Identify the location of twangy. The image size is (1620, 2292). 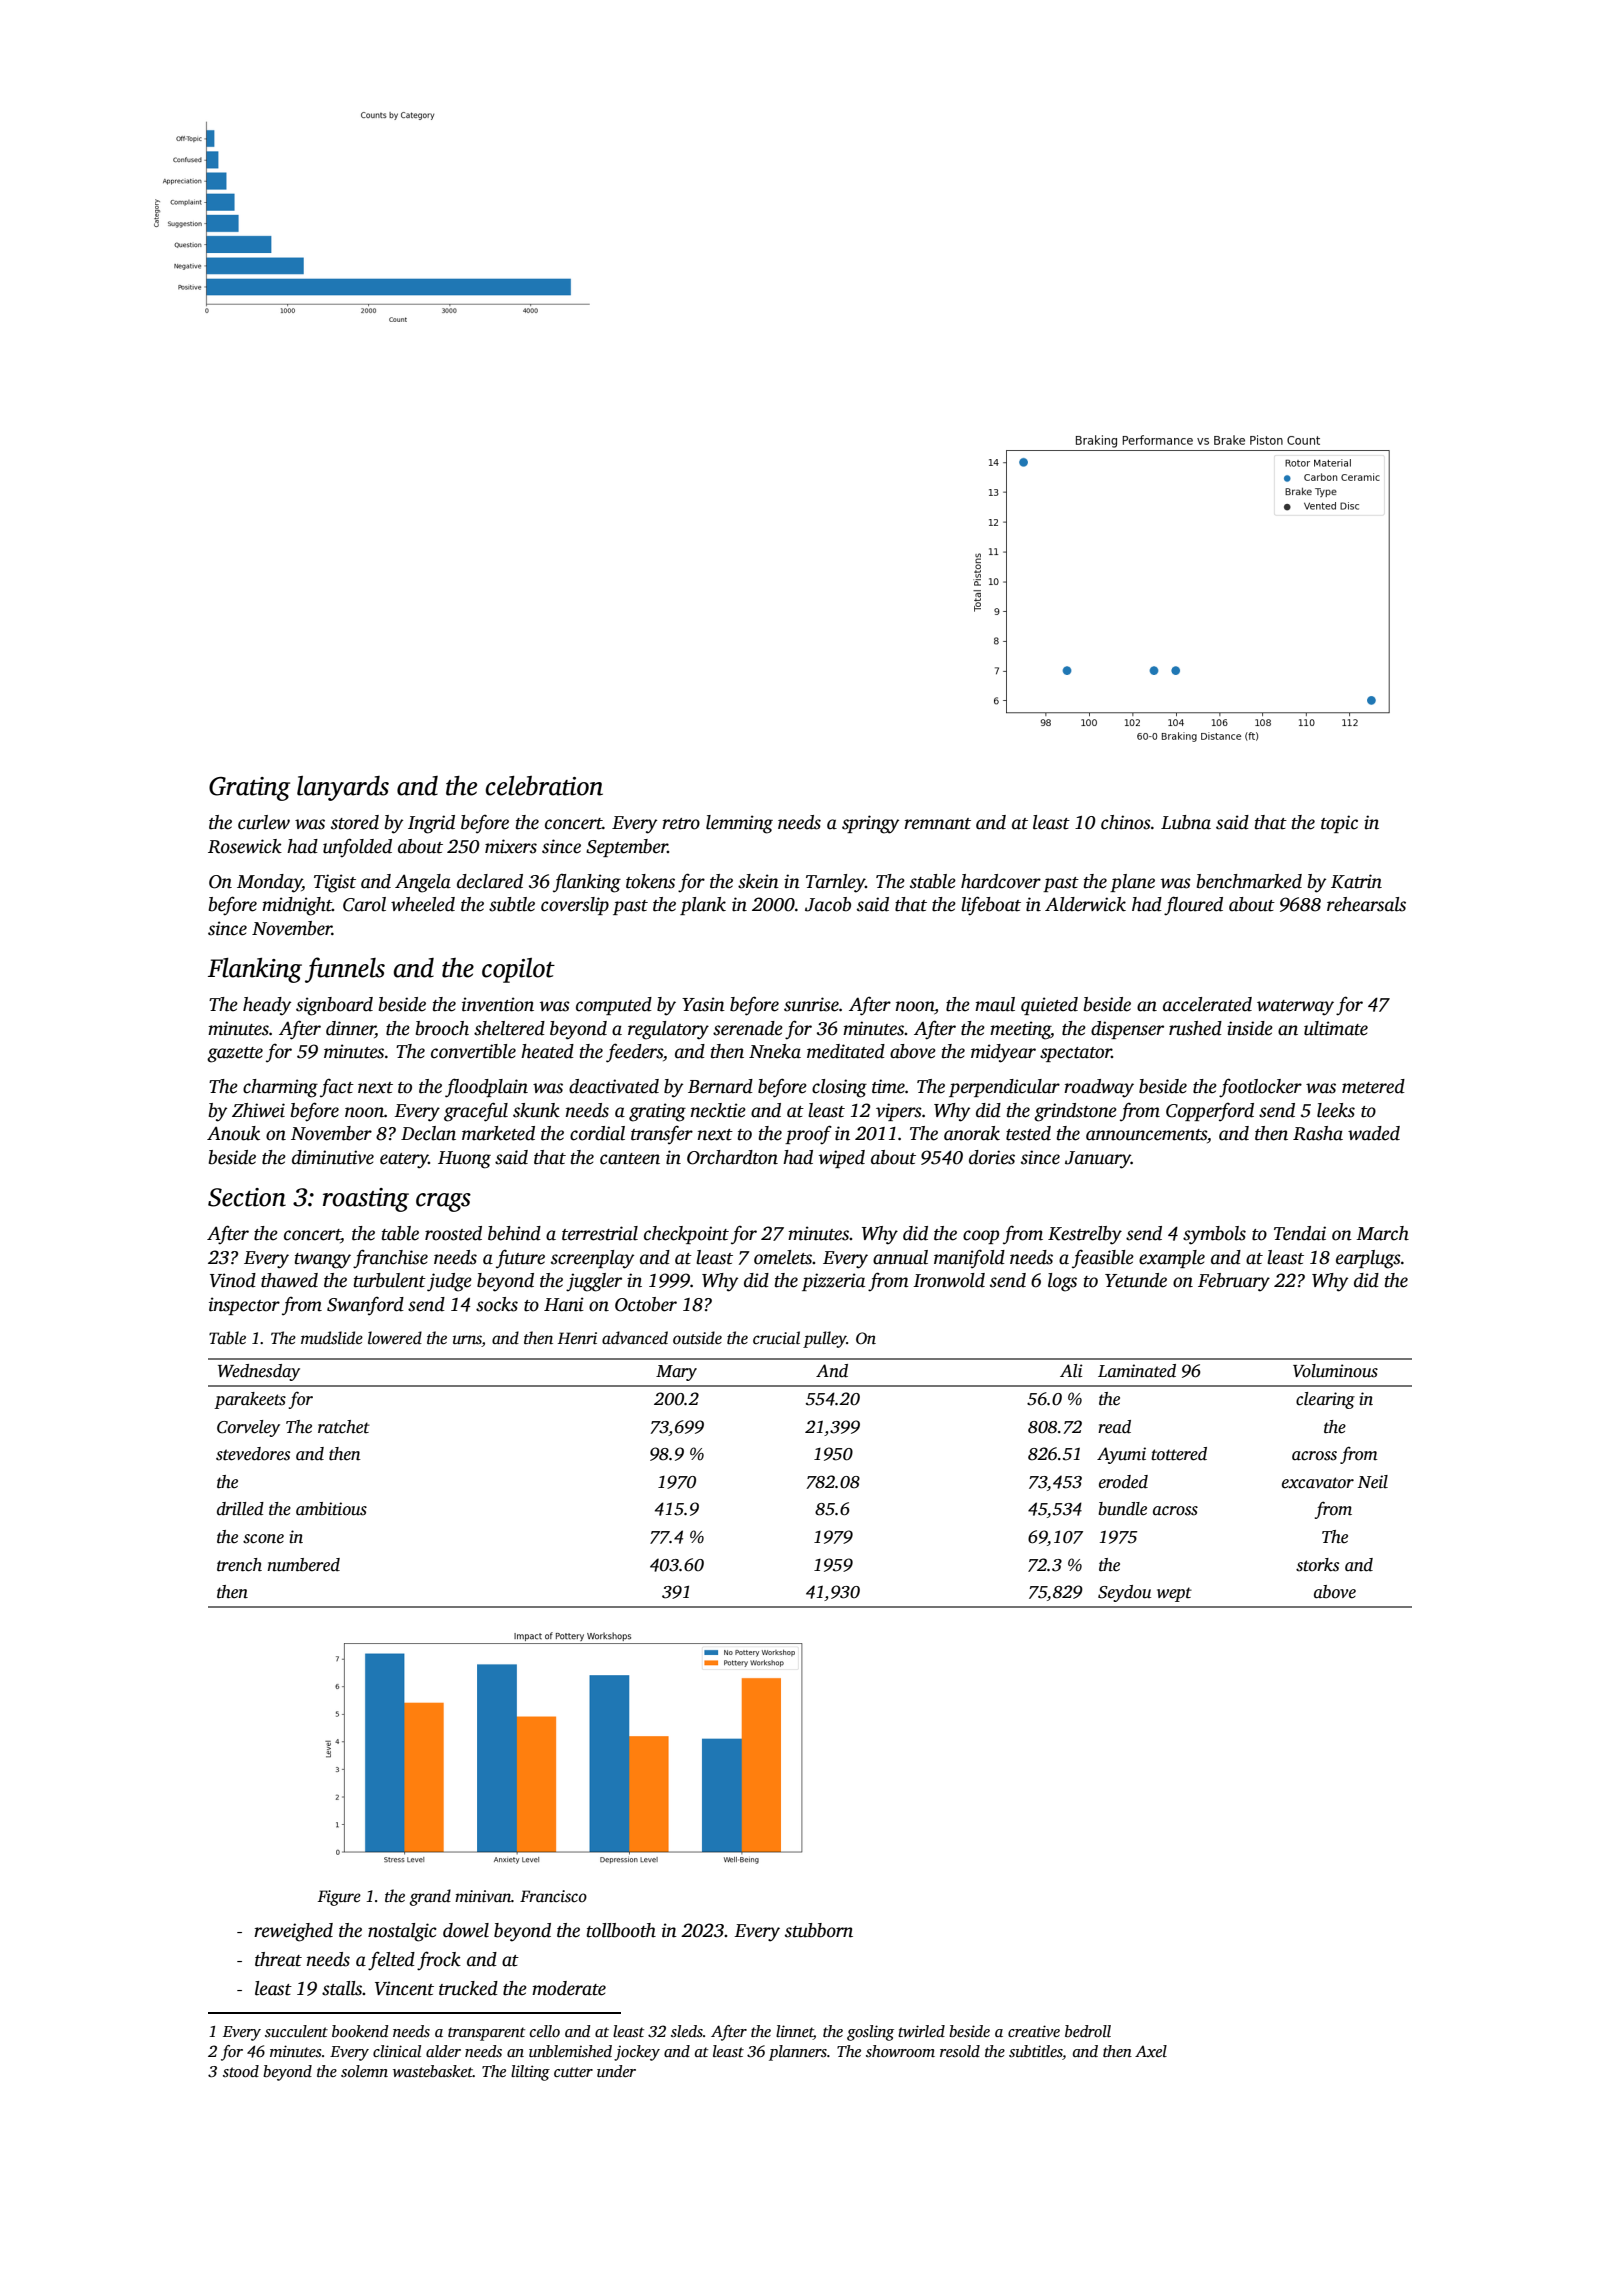
(323, 1261).
